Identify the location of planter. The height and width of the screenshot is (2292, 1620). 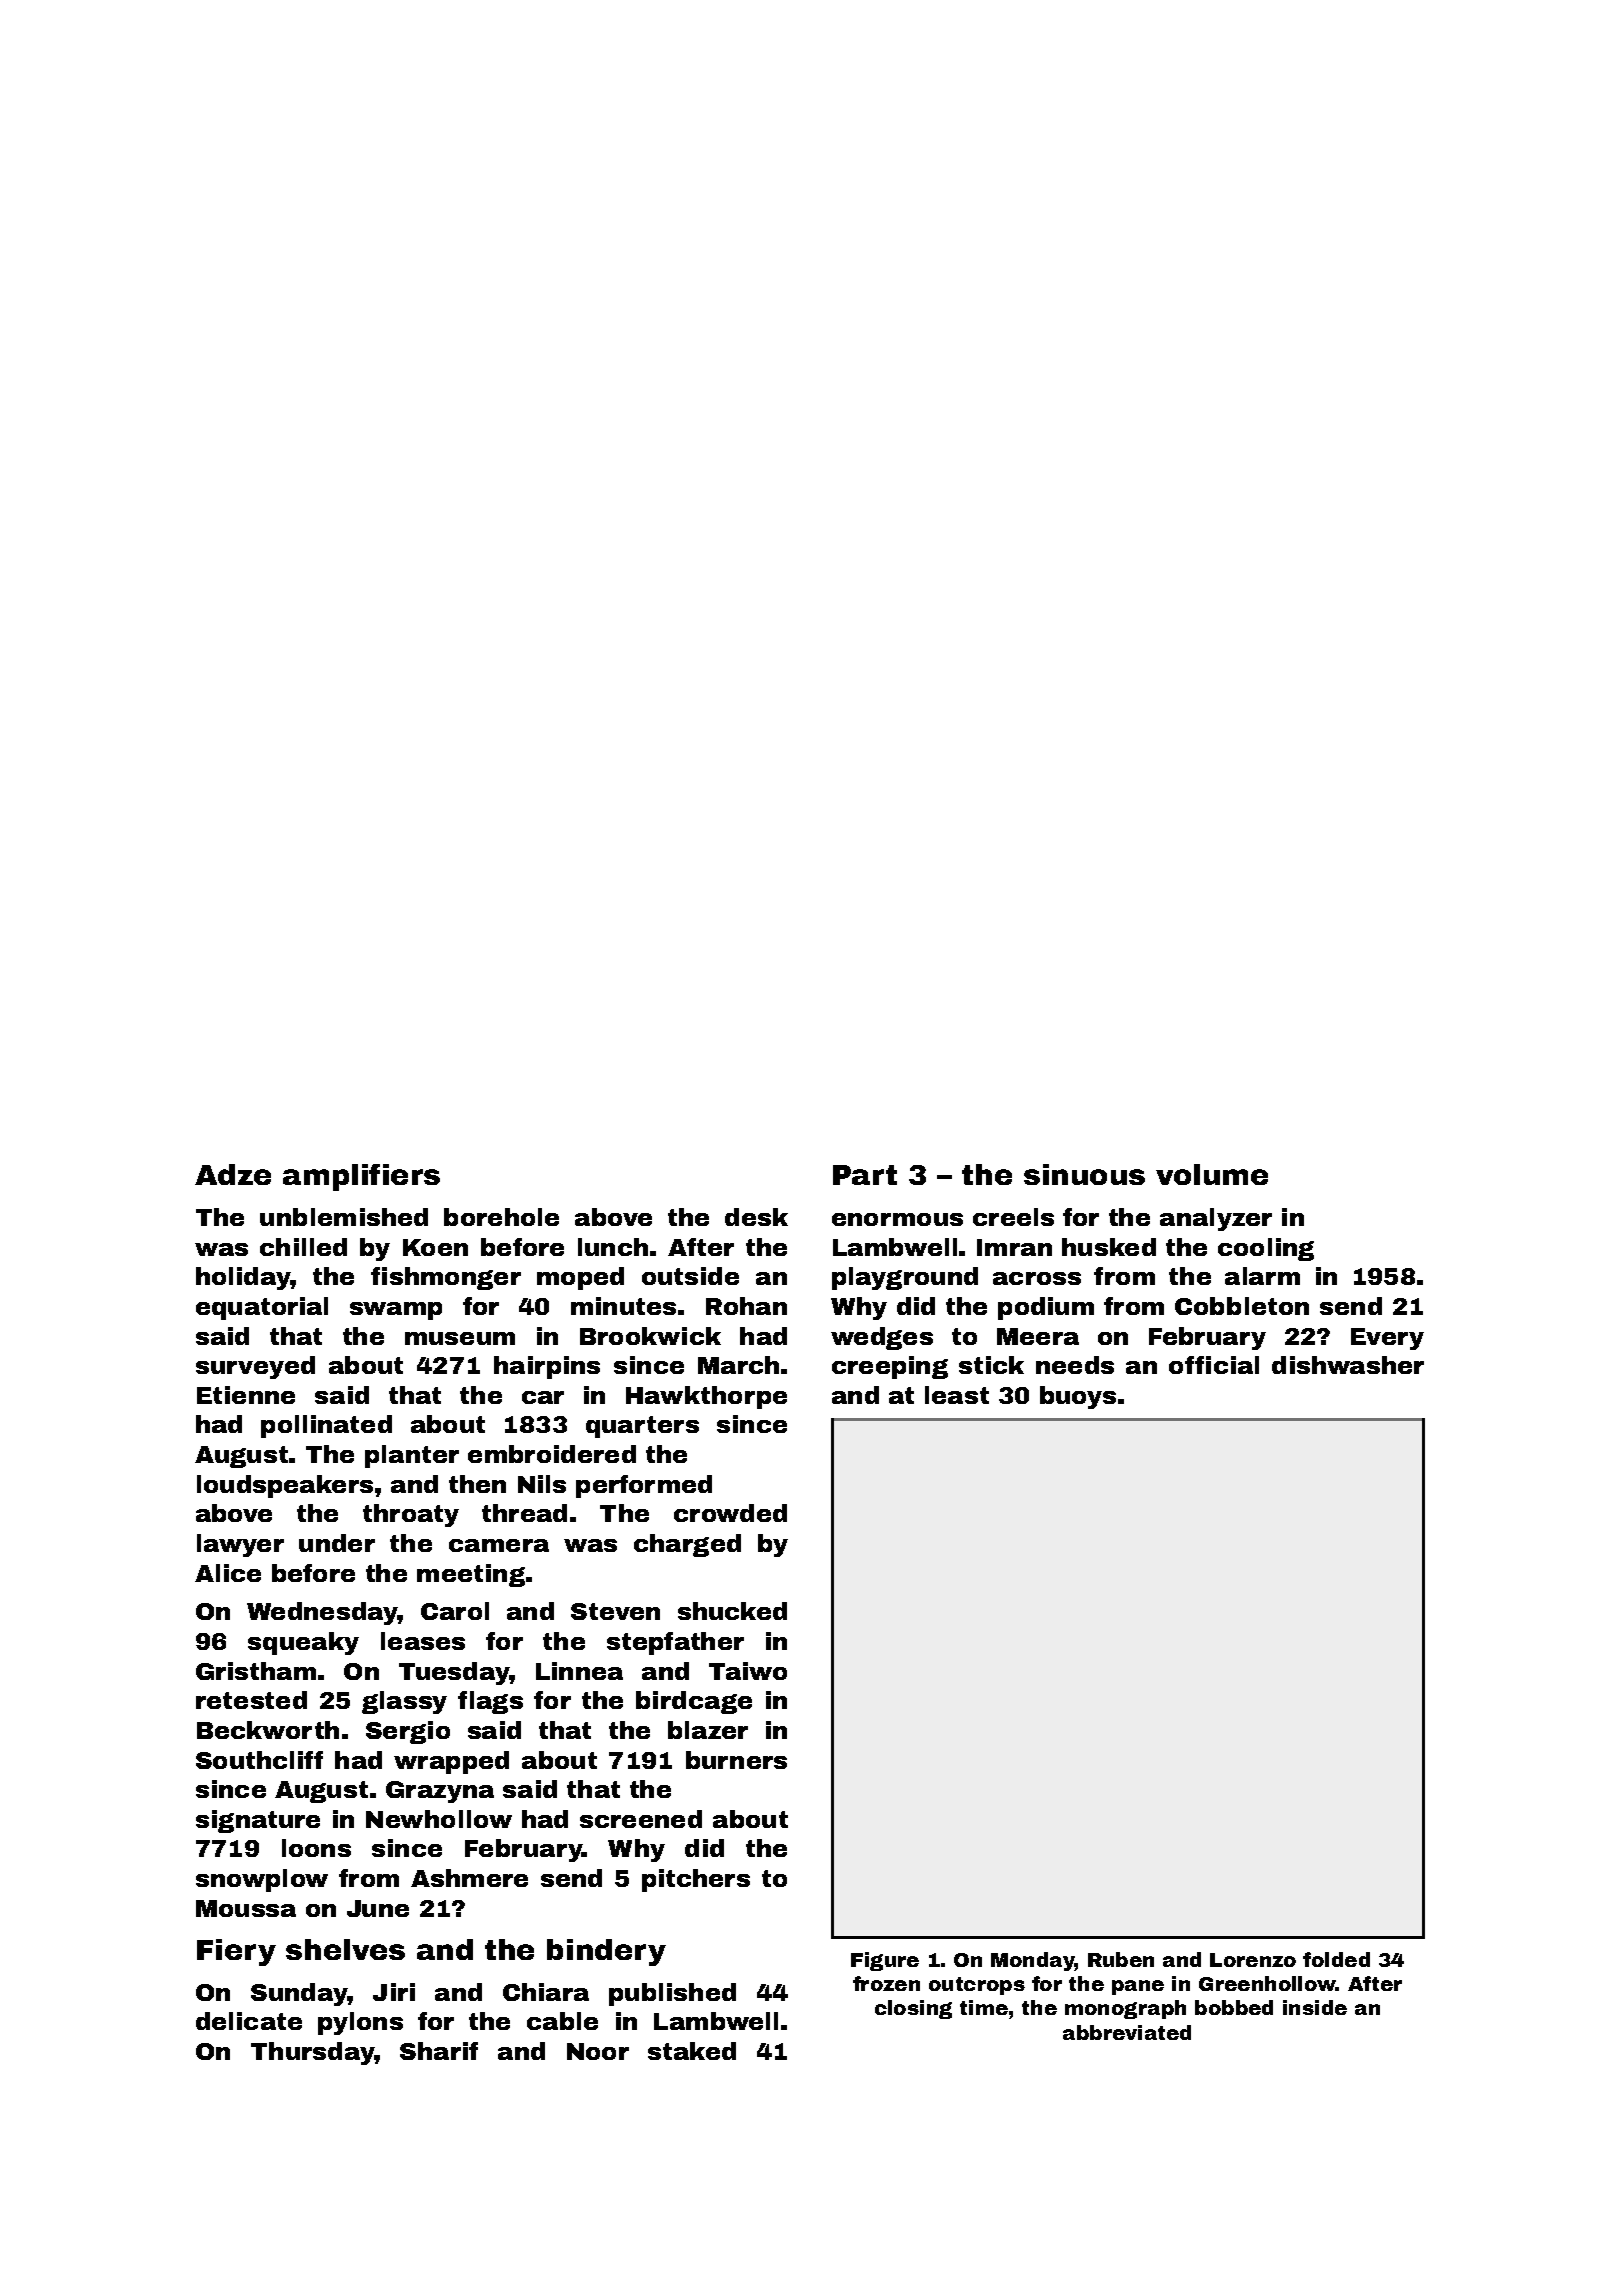
(412, 1456).
